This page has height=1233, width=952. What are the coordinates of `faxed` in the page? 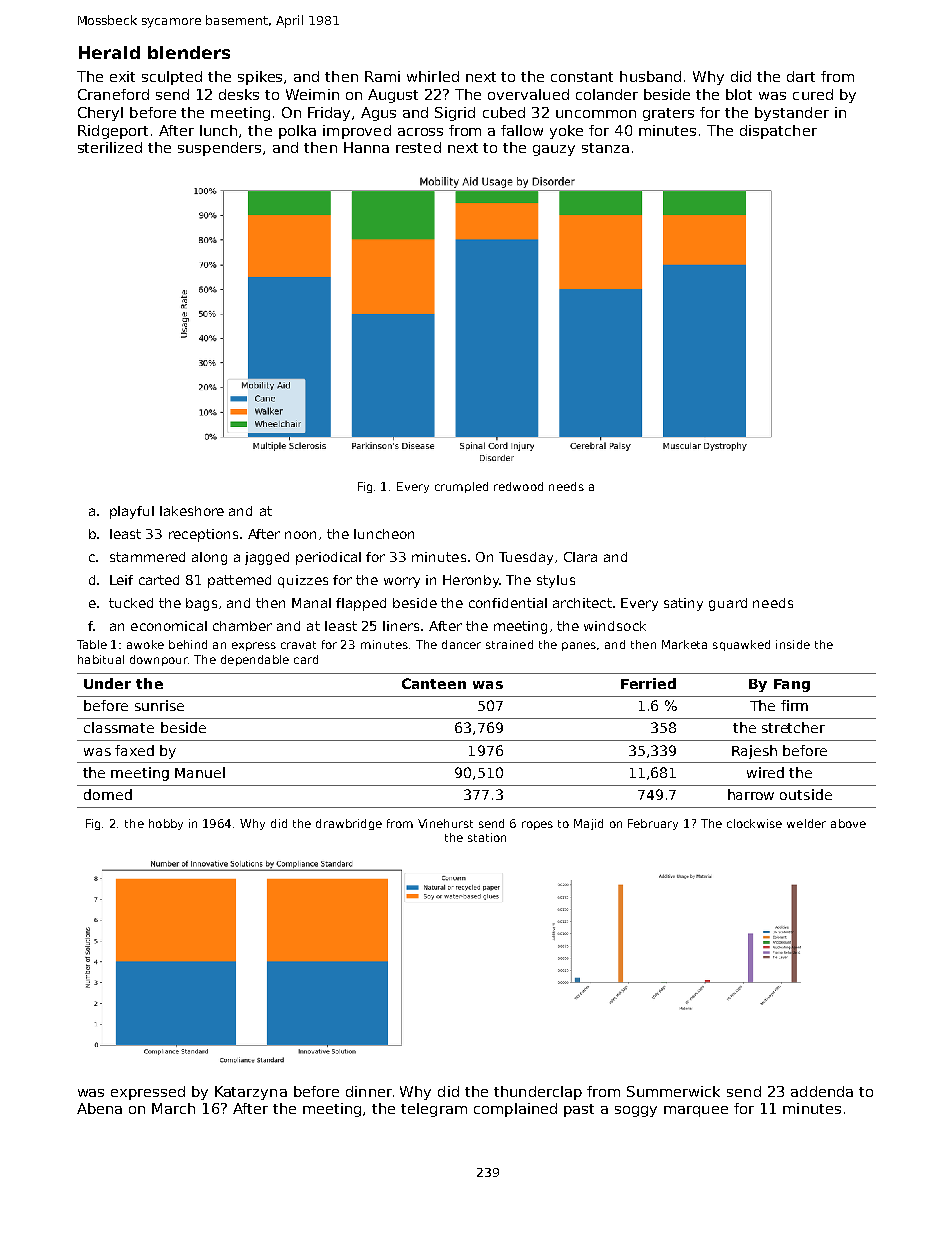 It's located at (134, 750).
